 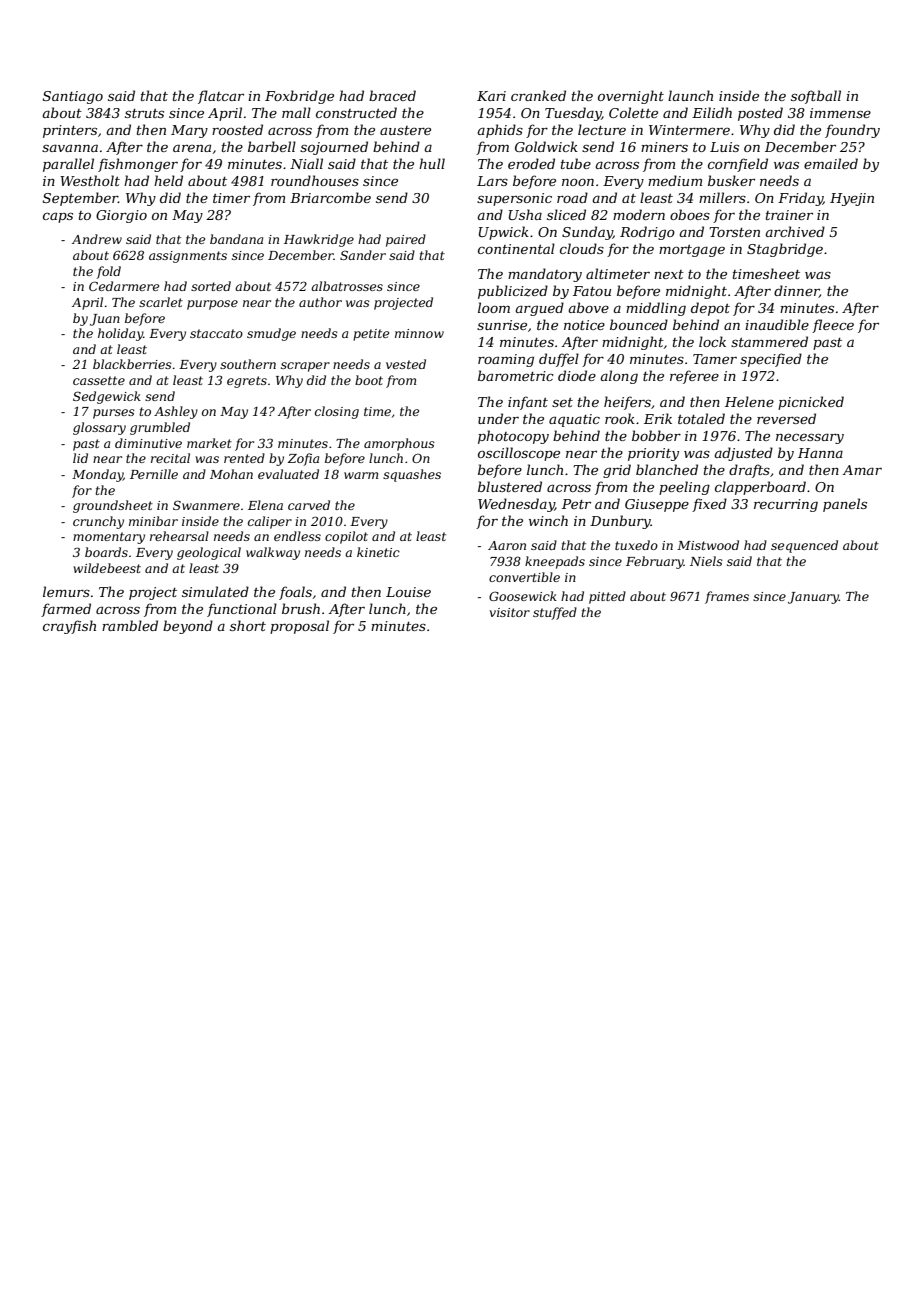 What do you see at coordinates (120, 334) in the page?
I see `holiday` at bounding box center [120, 334].
